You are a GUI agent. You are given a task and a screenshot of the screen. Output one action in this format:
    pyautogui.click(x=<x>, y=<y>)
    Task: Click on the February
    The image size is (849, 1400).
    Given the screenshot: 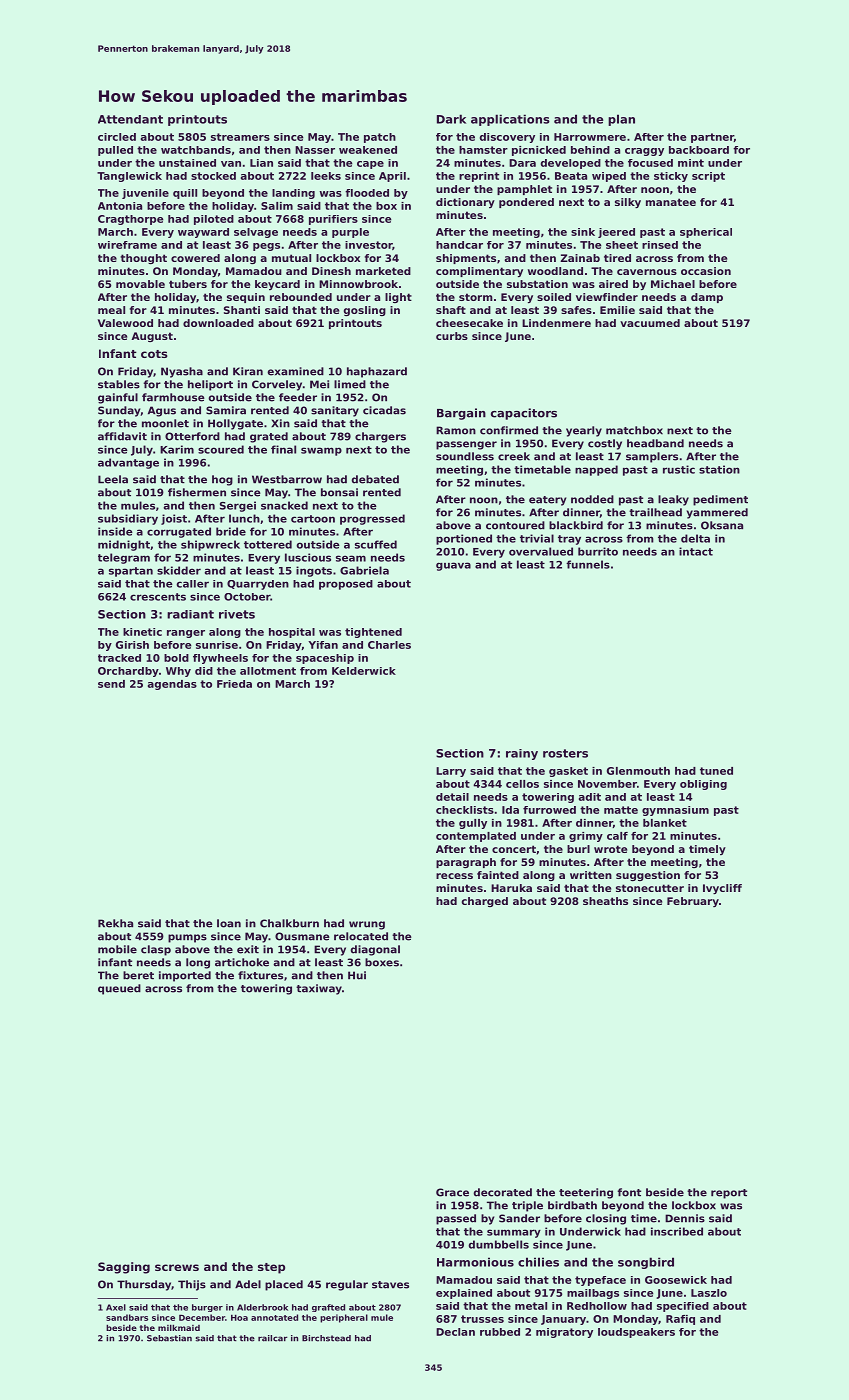 What is the action you would take?
    pyautogui.click(x=693, y=902)
